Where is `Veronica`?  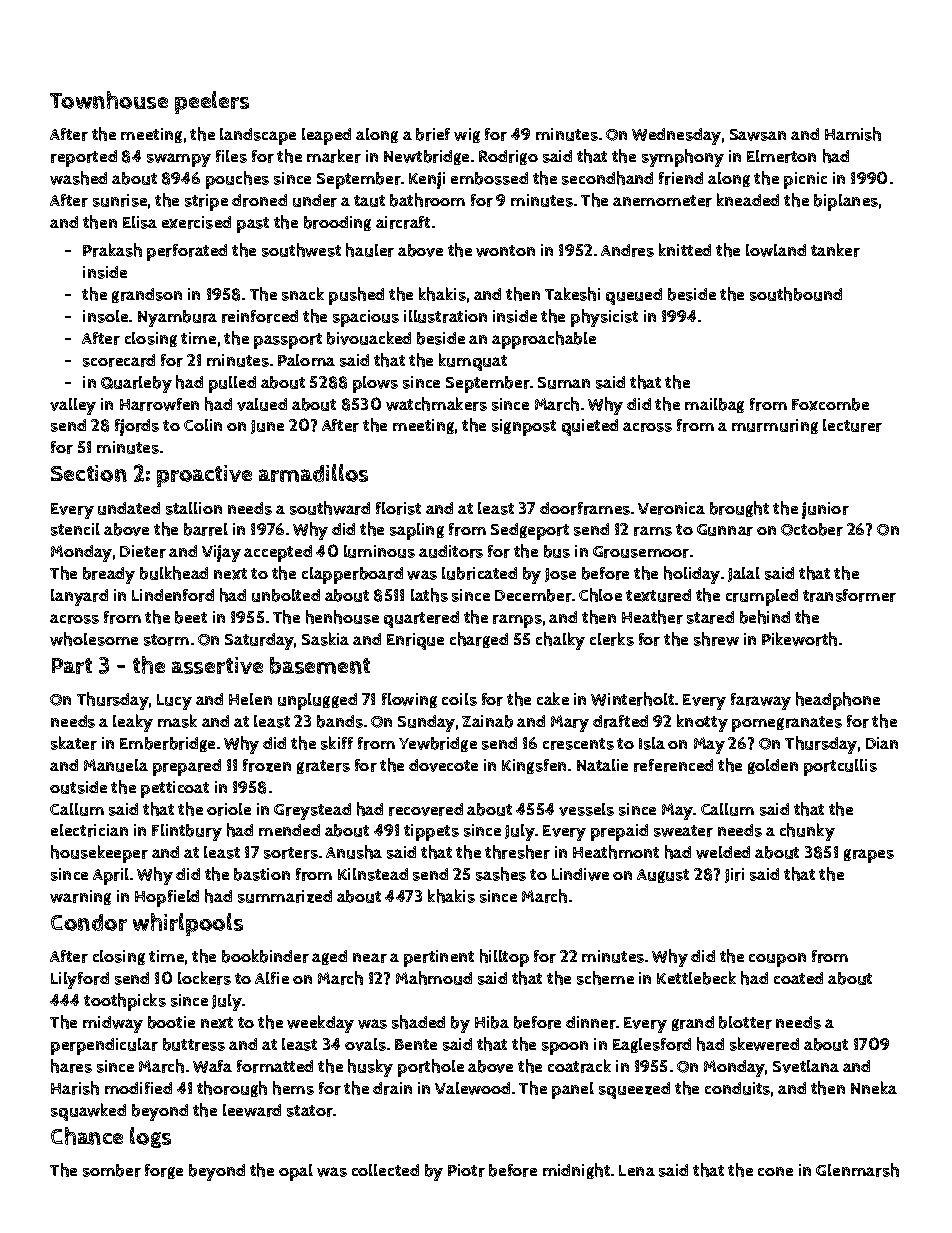 Veronica is located at coordinates (671, 508).
